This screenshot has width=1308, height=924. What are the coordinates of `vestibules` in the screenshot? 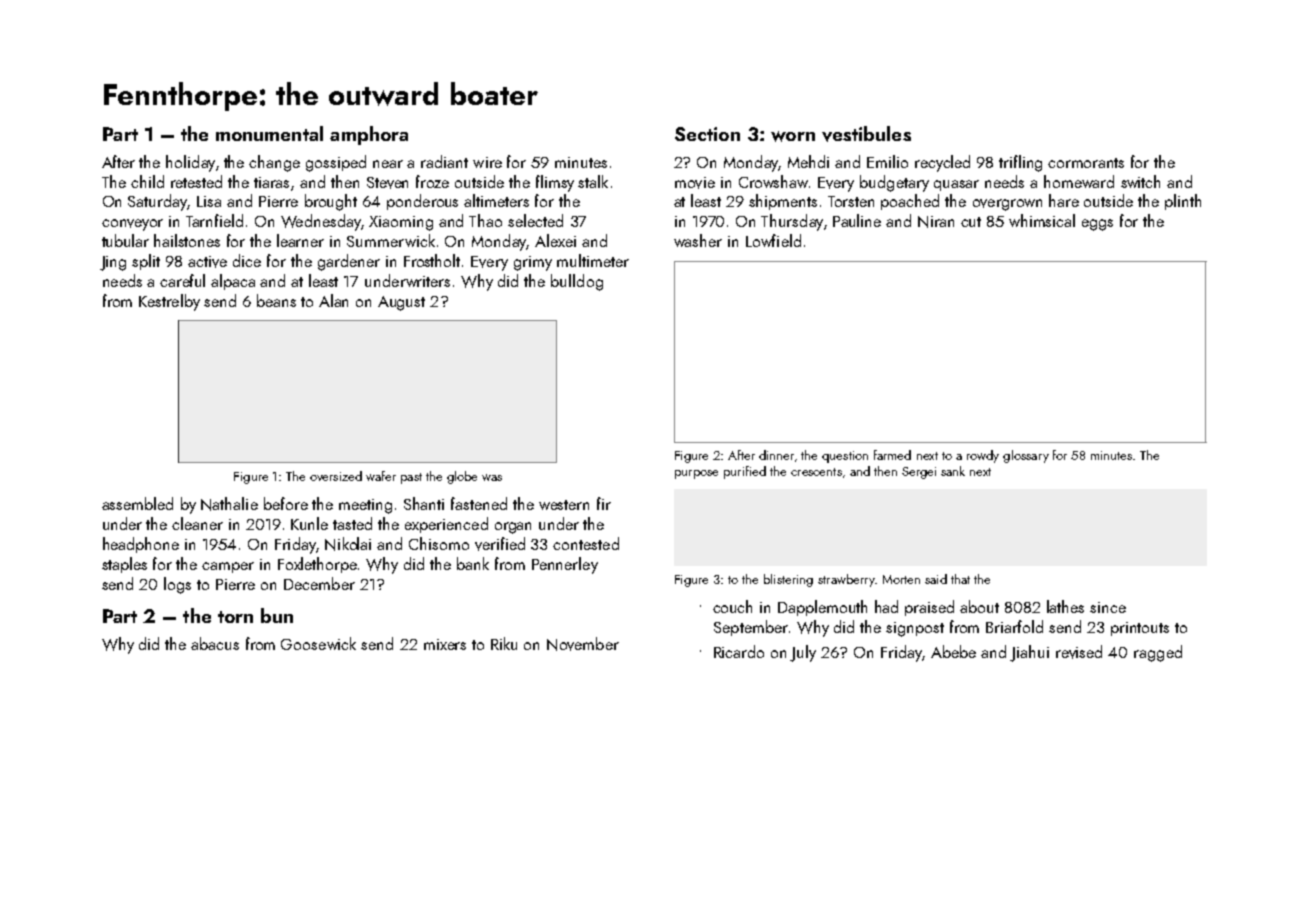 It's located at (866, 134).
